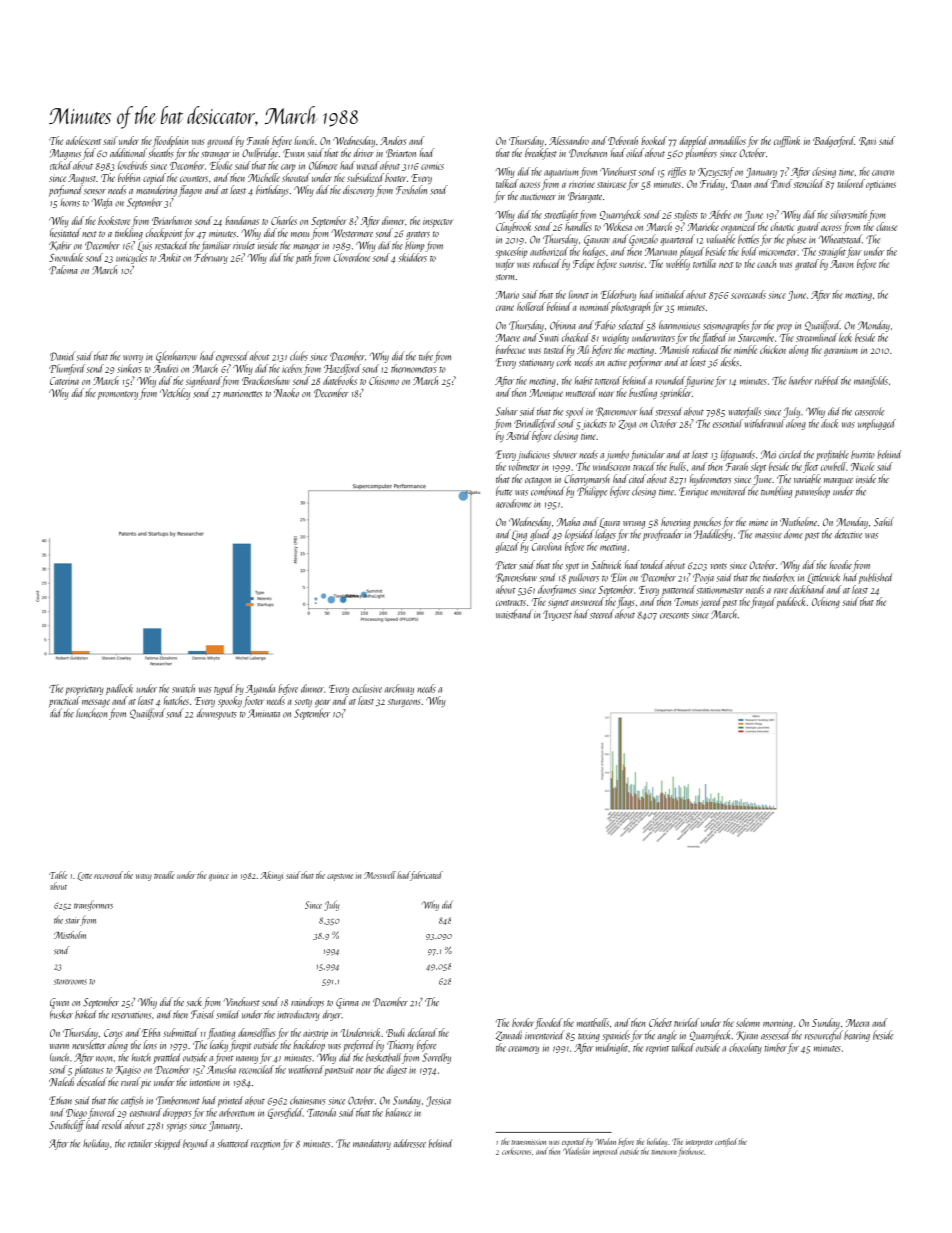 The height and width of the screenshot is (1233, 952). I want to click on midnight, so click(612, 1048).
